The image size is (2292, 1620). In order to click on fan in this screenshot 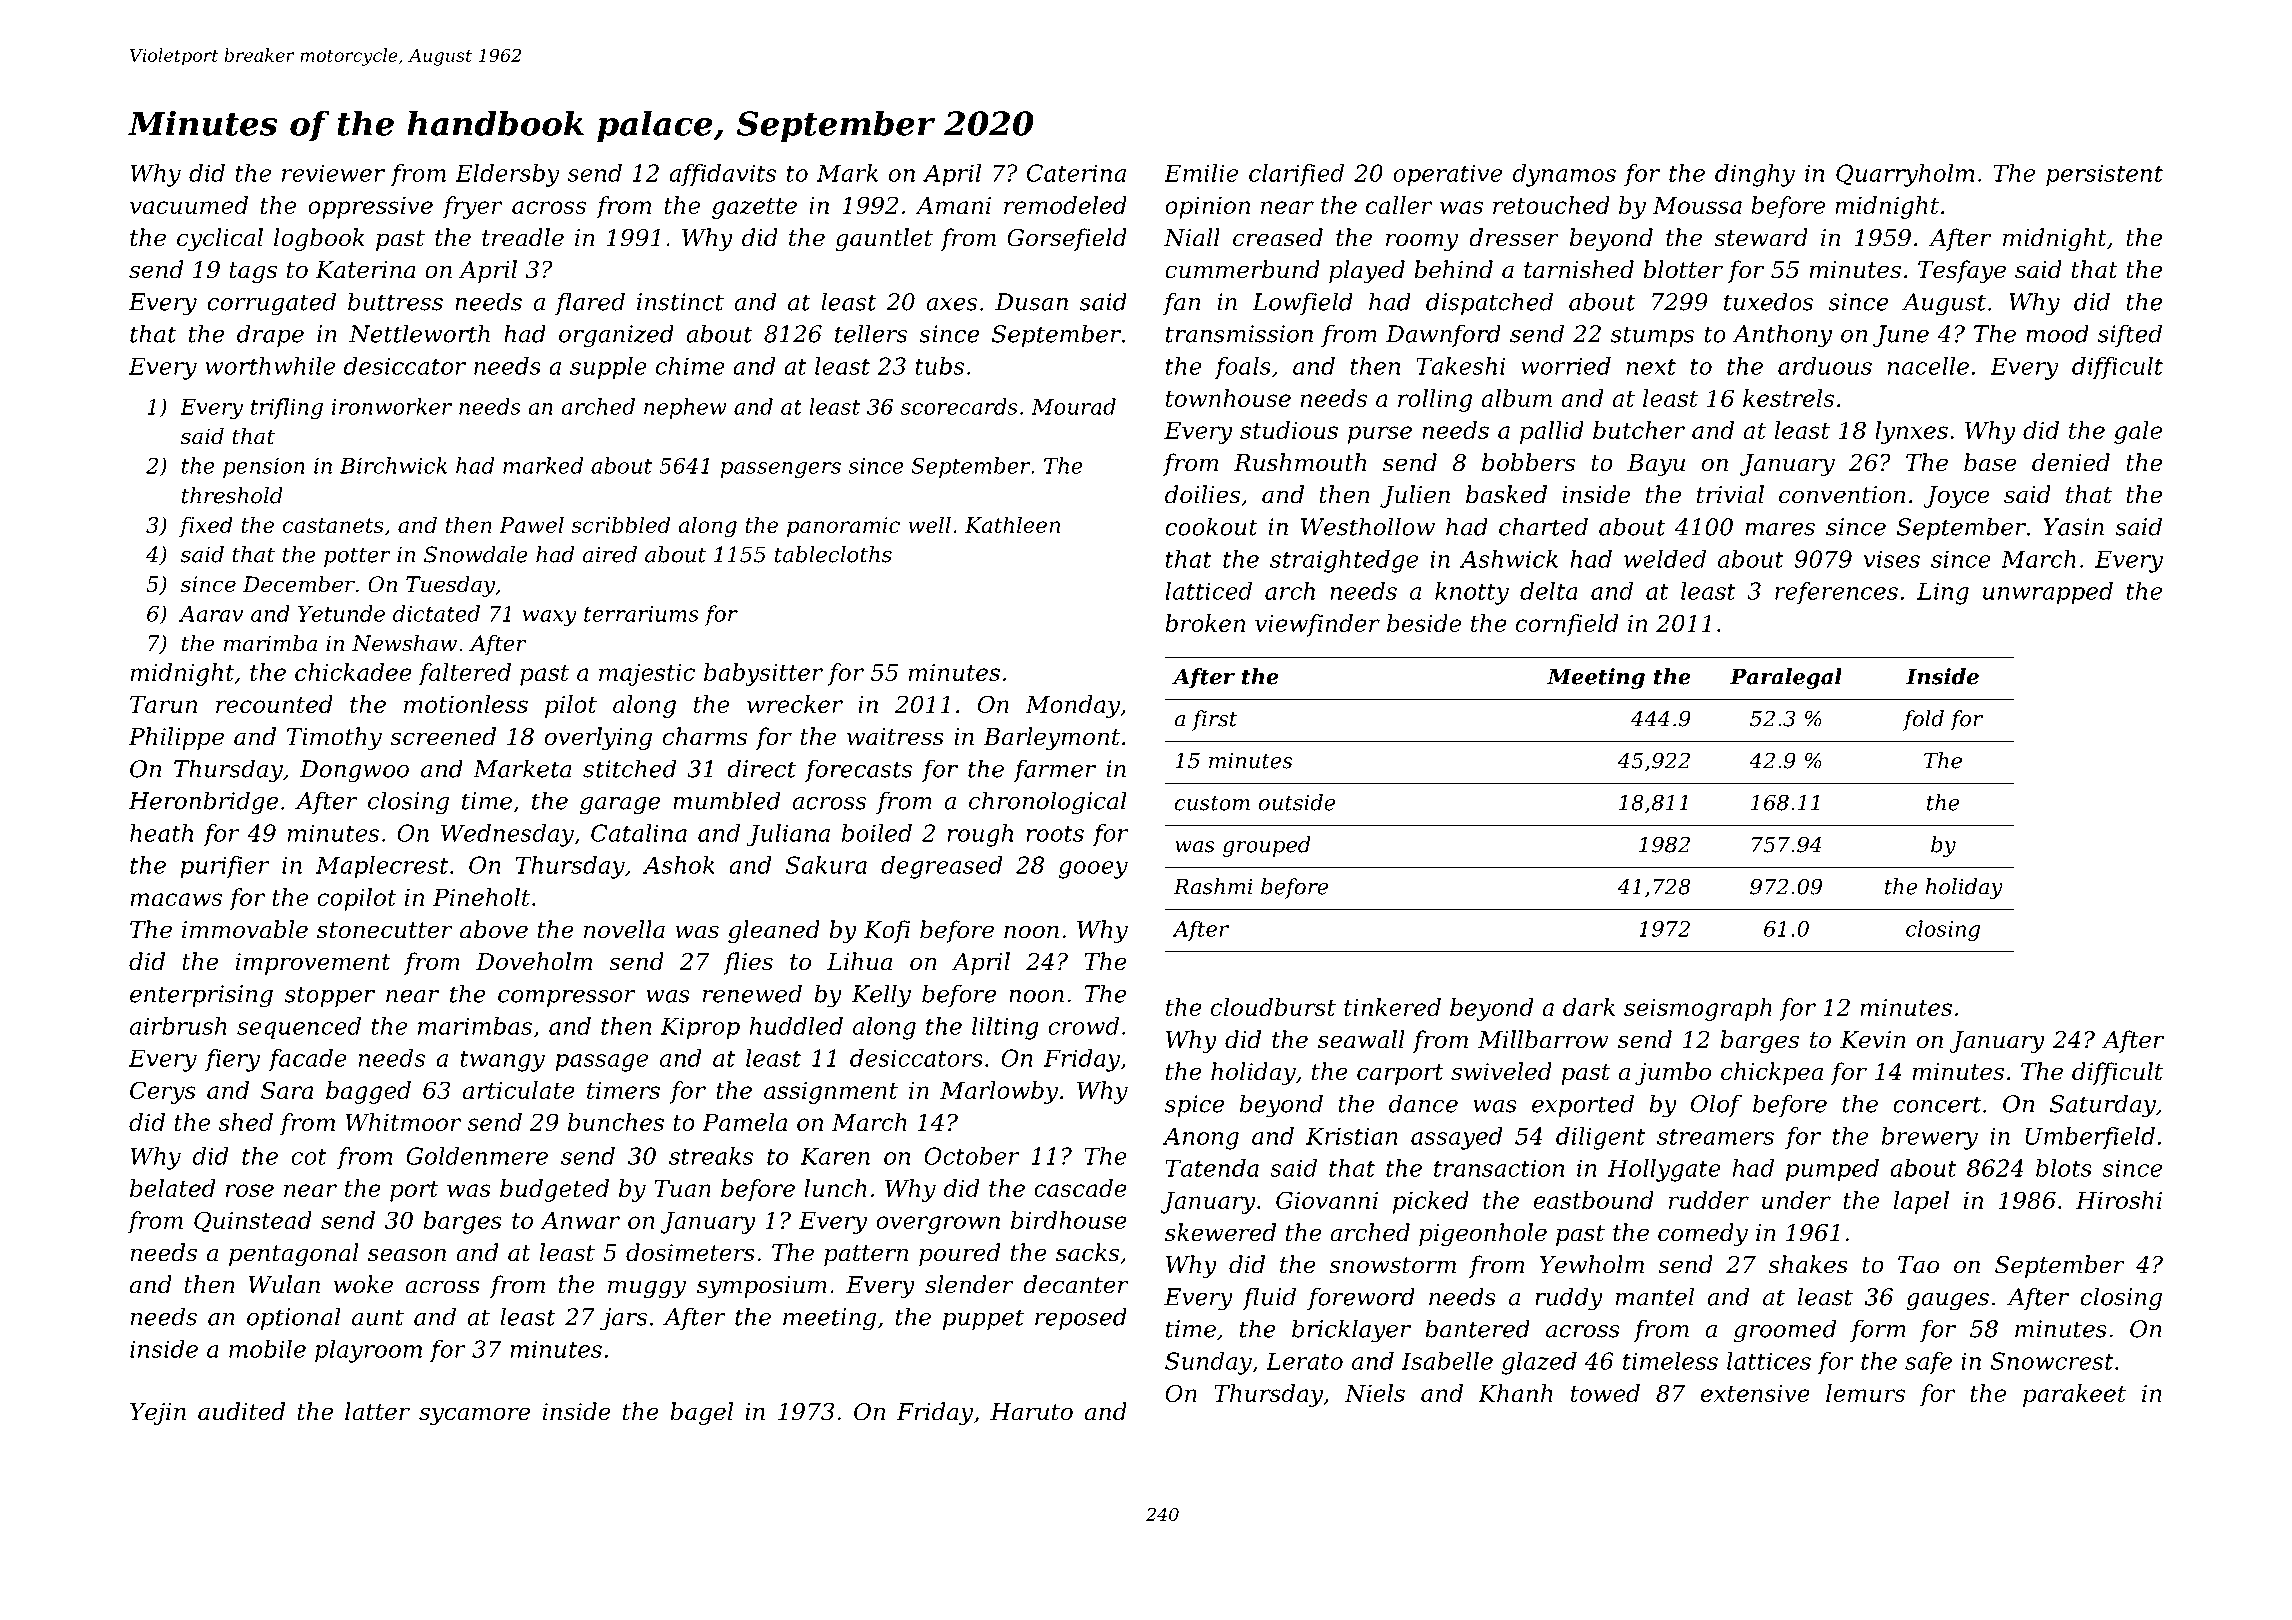, I will do `click(1181, 303)`.
